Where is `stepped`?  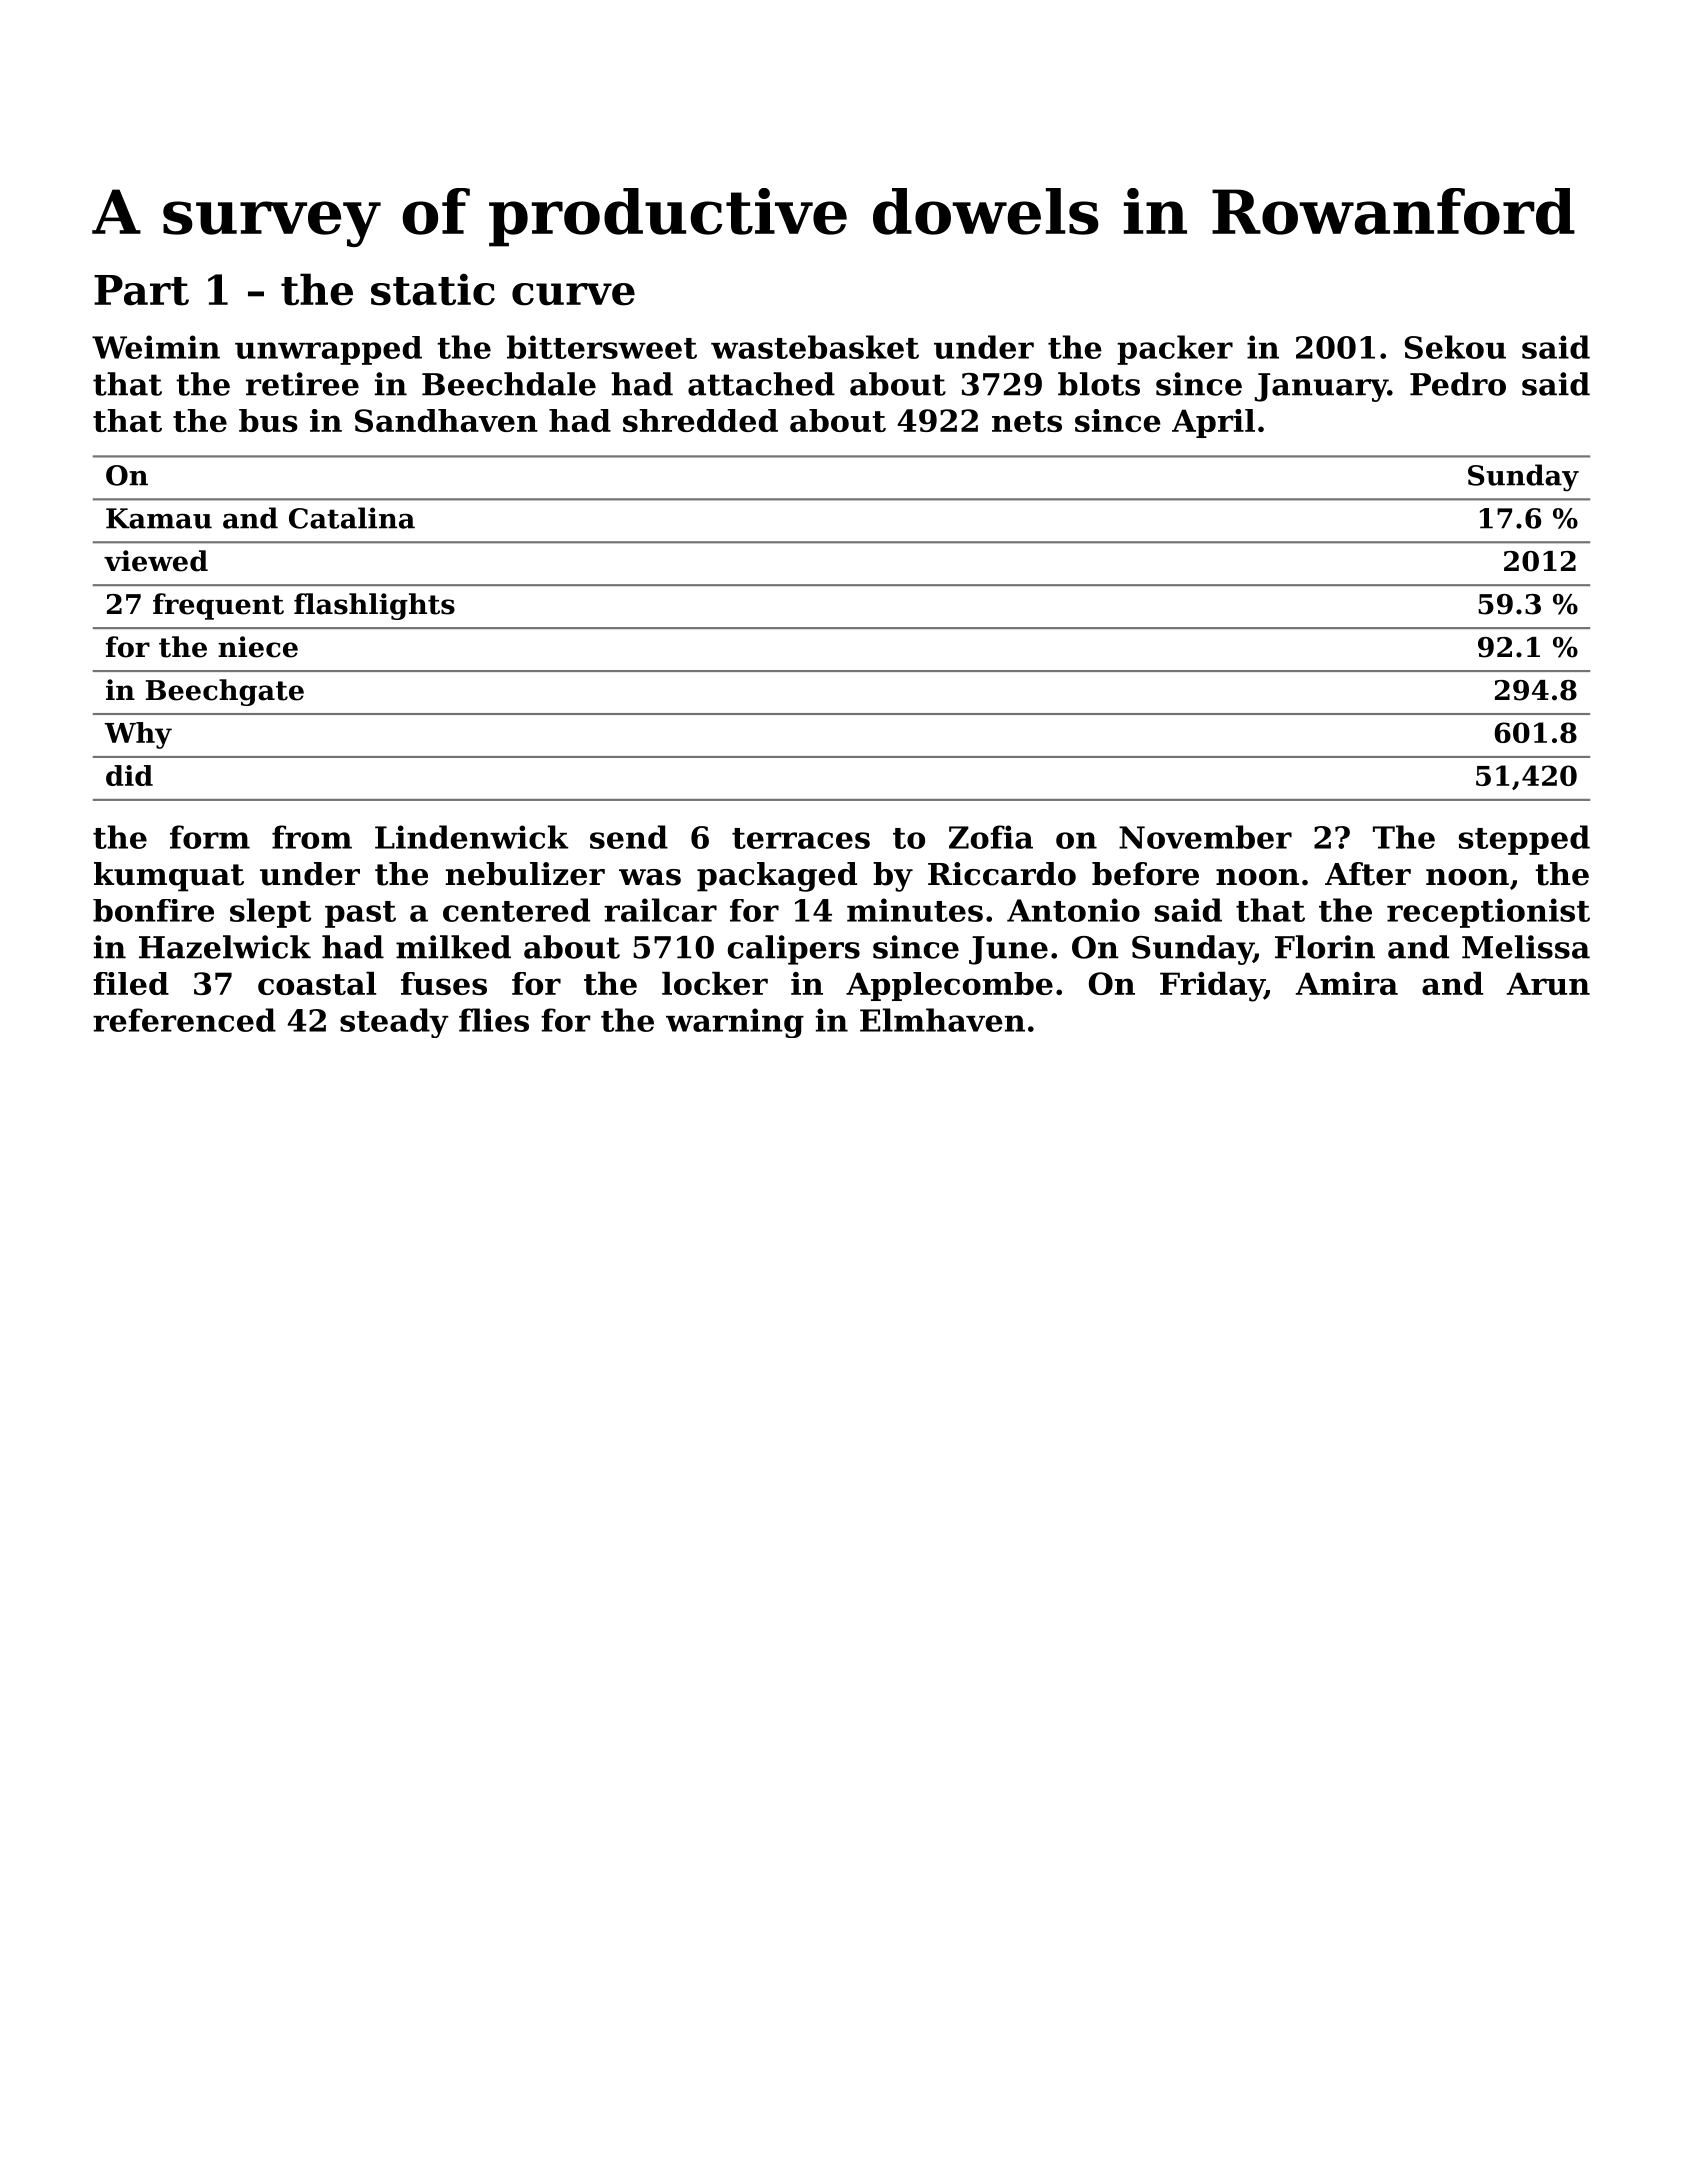 stepped is located at coordinates (1524, 840).
